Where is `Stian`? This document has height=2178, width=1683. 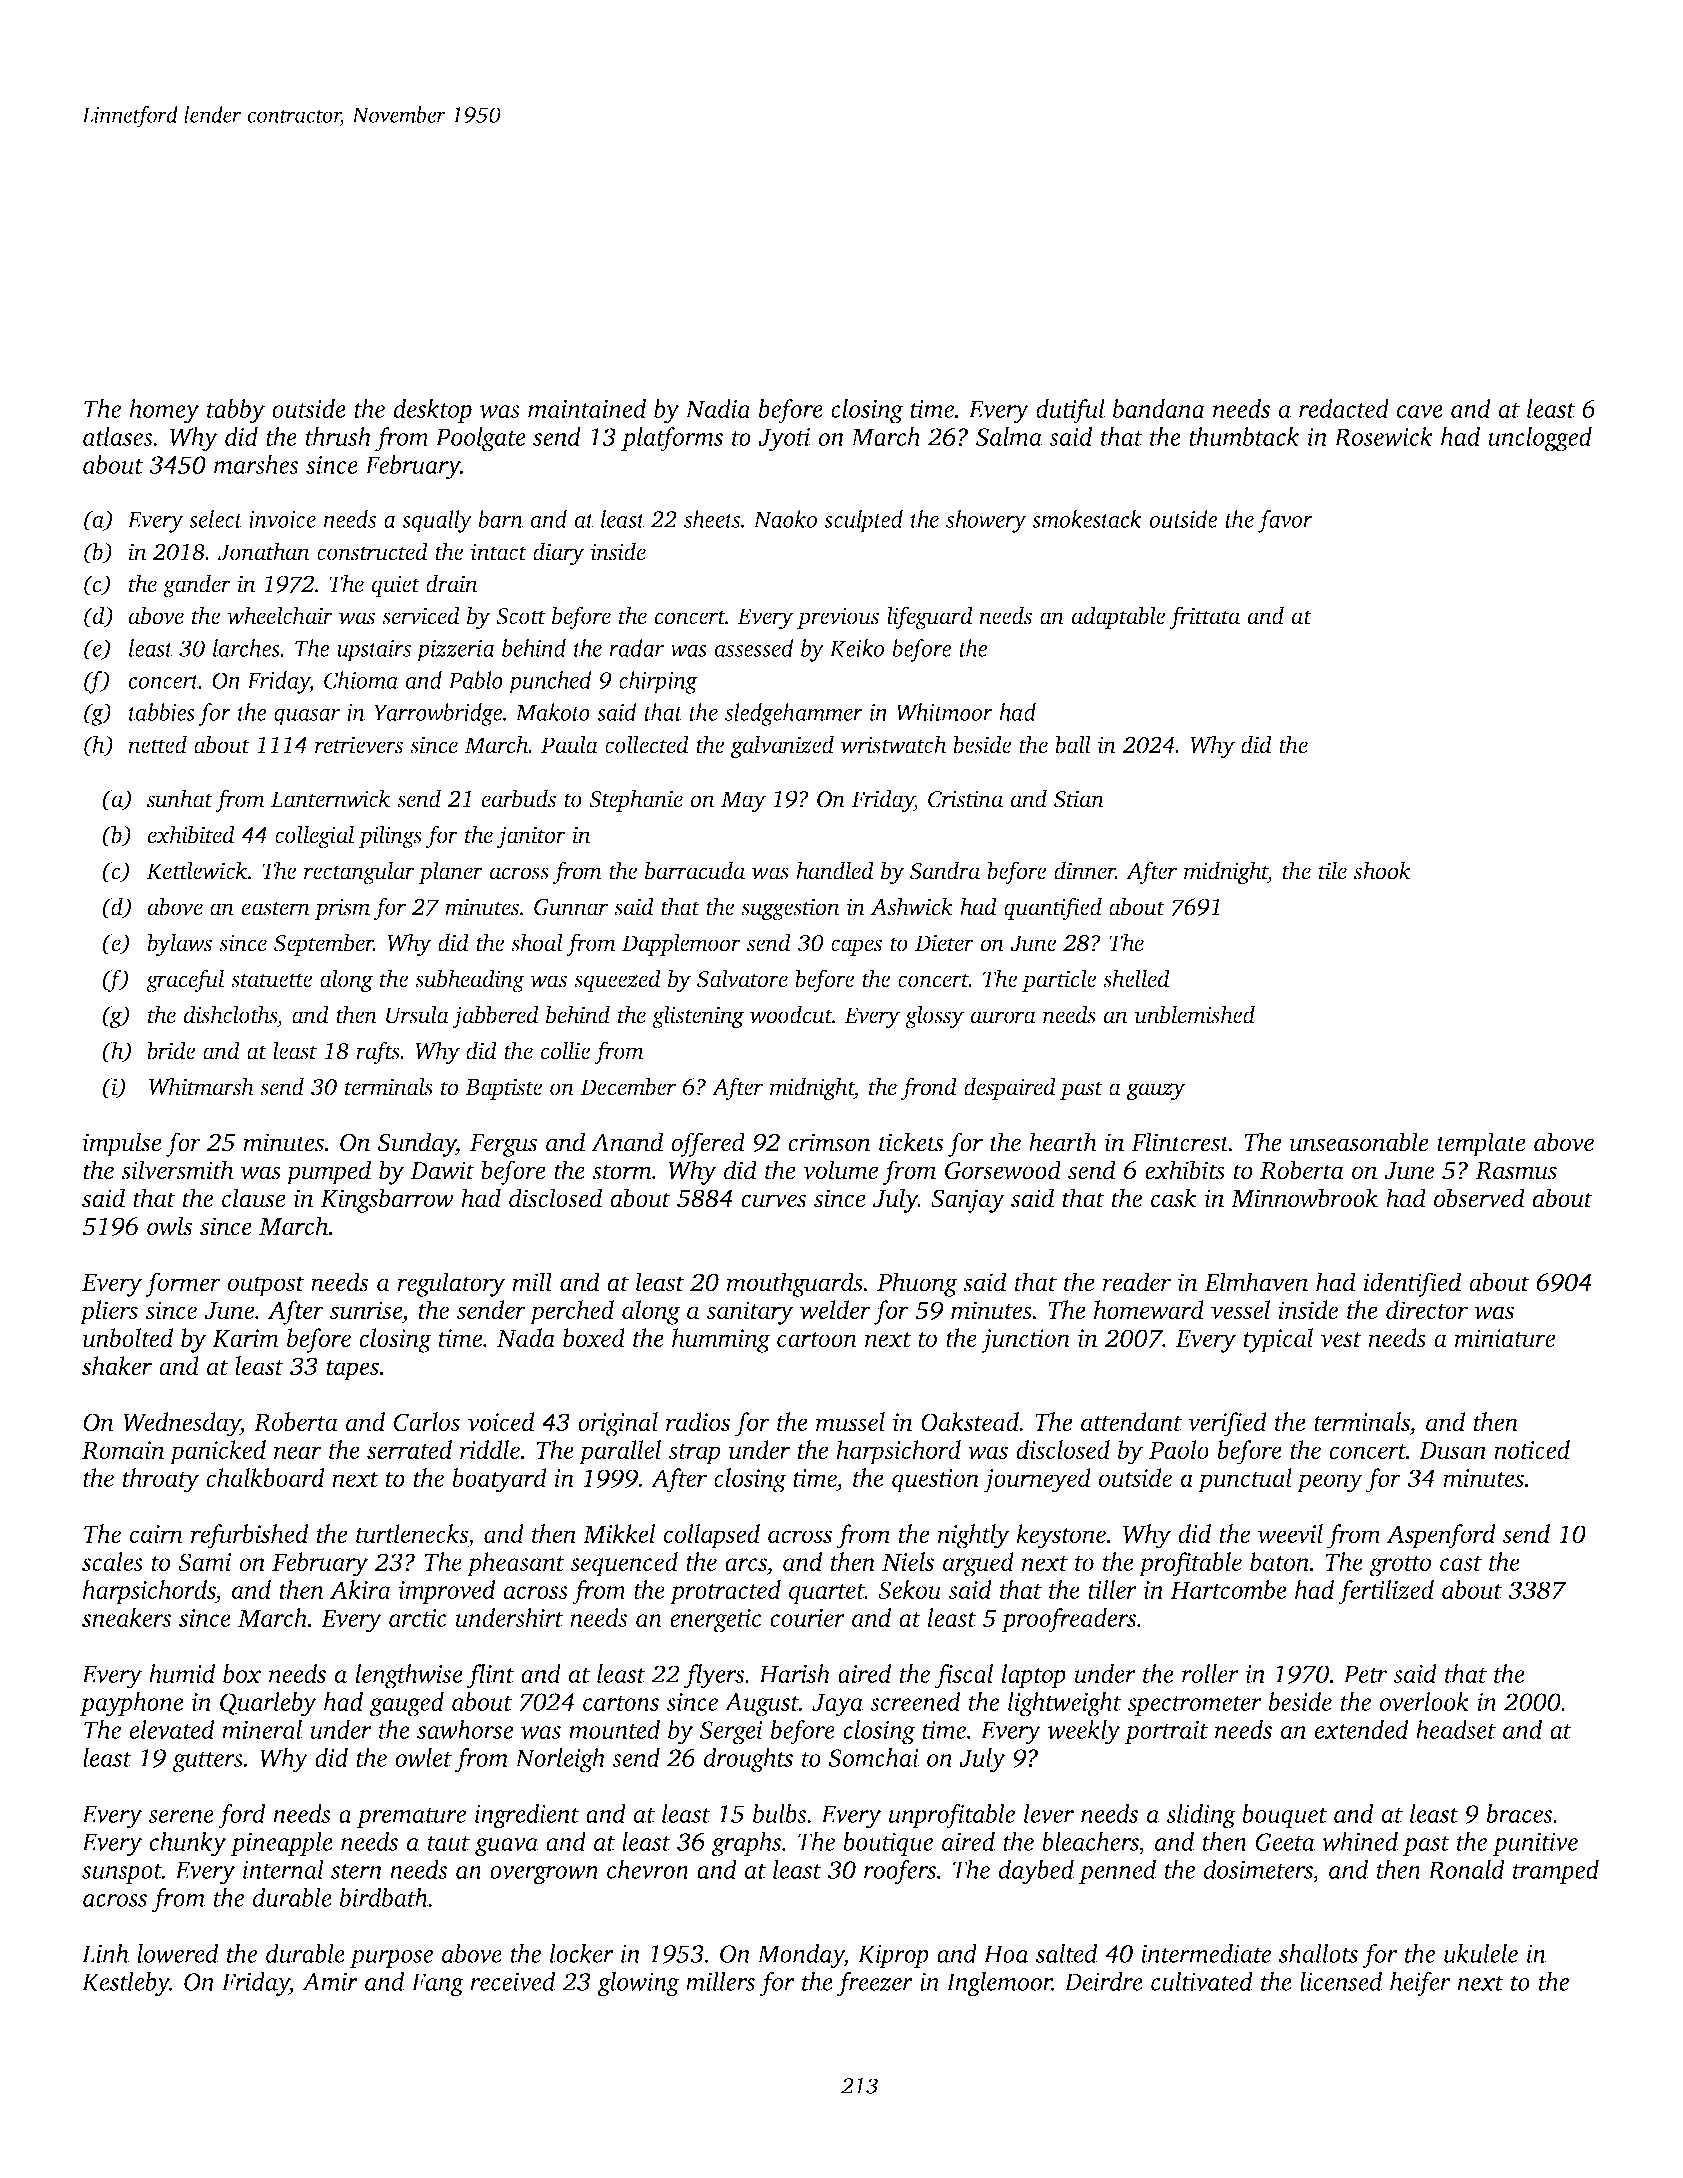 Stian is located at coordinates (1079, 799).
